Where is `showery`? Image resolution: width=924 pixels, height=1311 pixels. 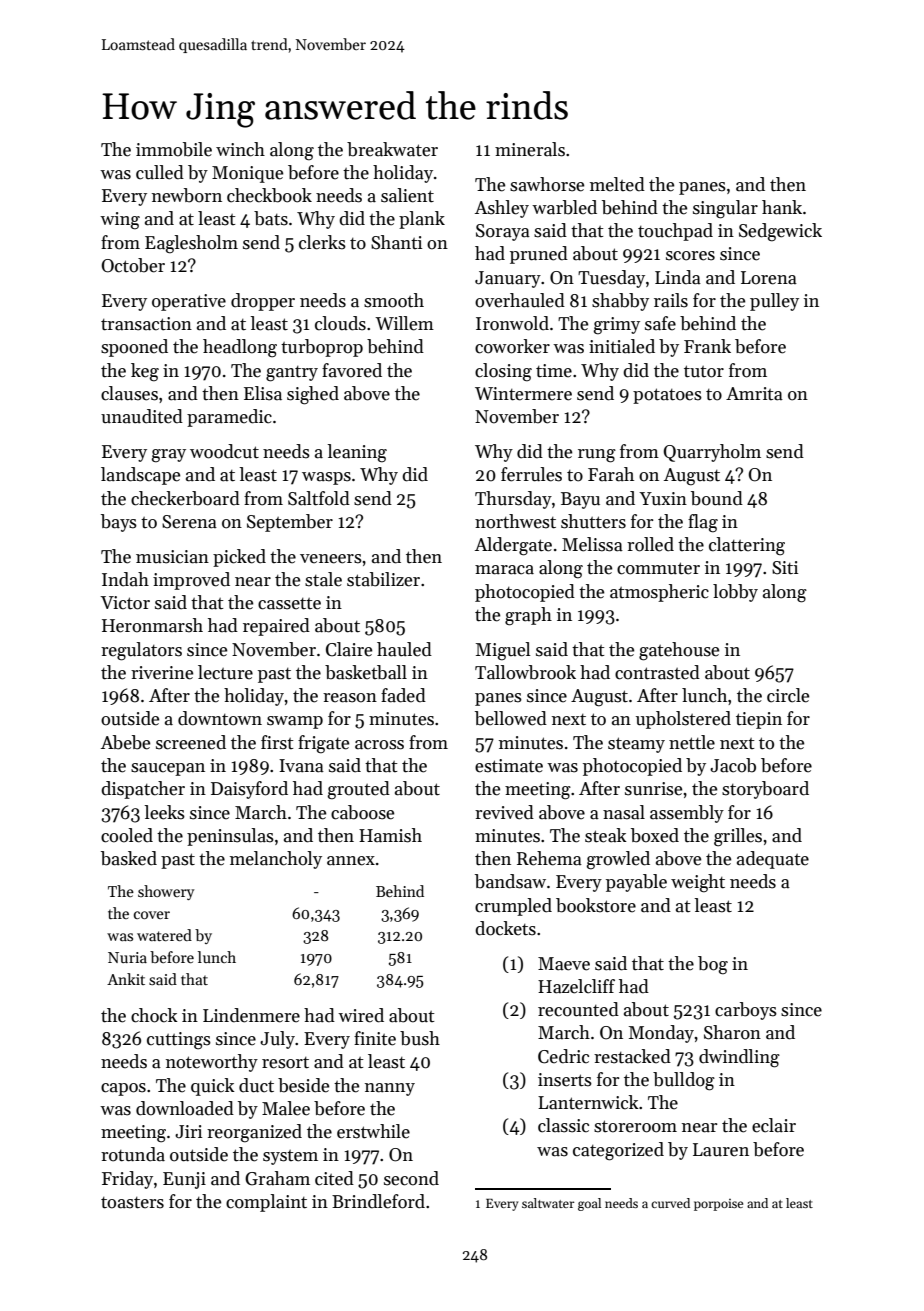 showery is located at coordinates (166, 892).
